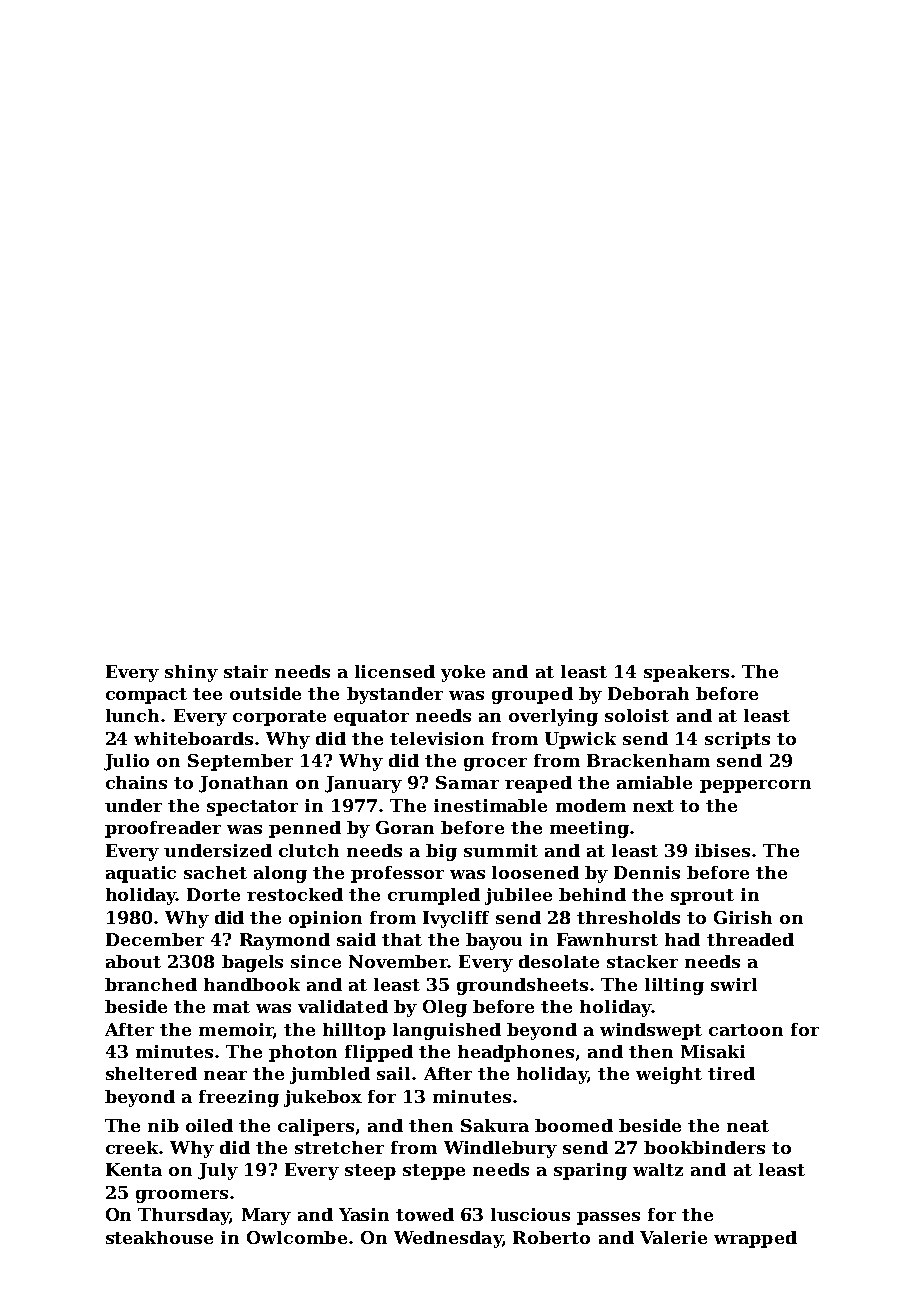 The image size is (924, 1308). I want to click on crumpled, so click(434, 896).
